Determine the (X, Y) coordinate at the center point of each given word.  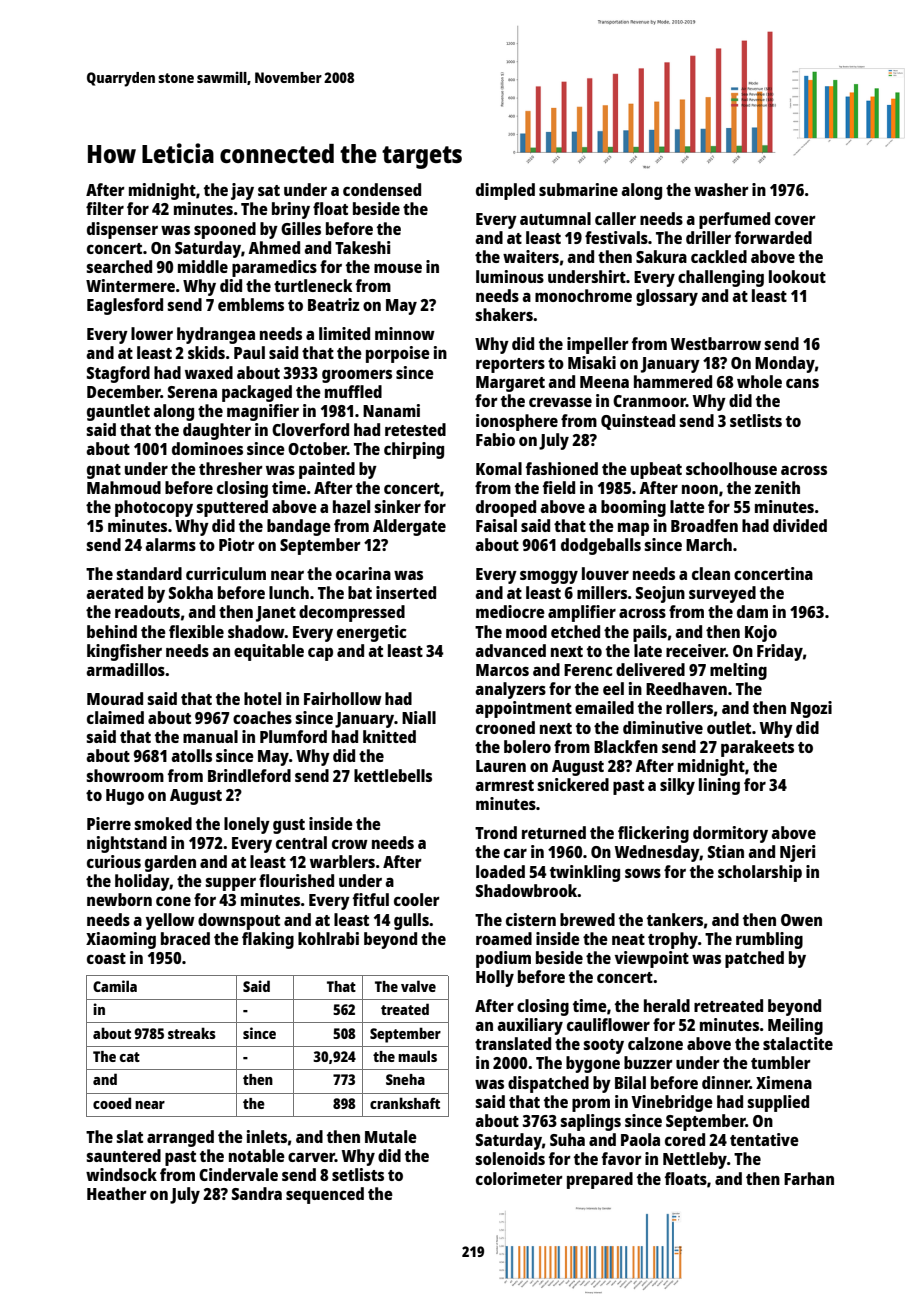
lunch (289, 592)
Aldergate (409, 527)
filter (105, 208)
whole (759, 381)
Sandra (257, 1193)
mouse (398, 268)
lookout (797, 276)
